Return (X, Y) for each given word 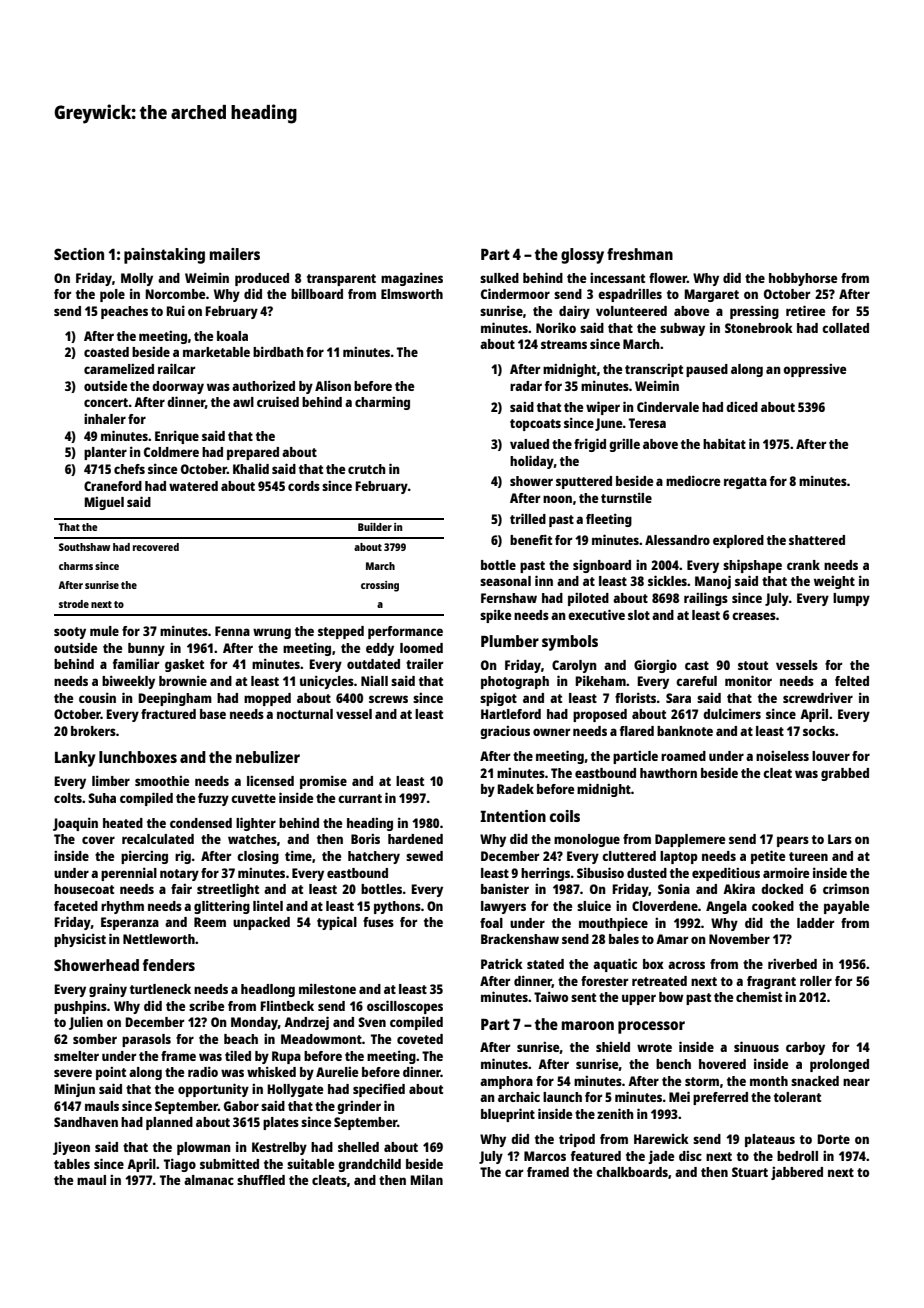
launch (562, 1097)
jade (661, 1157)
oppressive (814, 370)
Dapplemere (690, 840)
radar (526, 386)
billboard (317, 293)
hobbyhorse (803, 279)
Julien (86, 1023)
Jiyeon (71, 1148)
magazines (412, 279)
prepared (253, 453)
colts (68, 798)
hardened (415, 839)
